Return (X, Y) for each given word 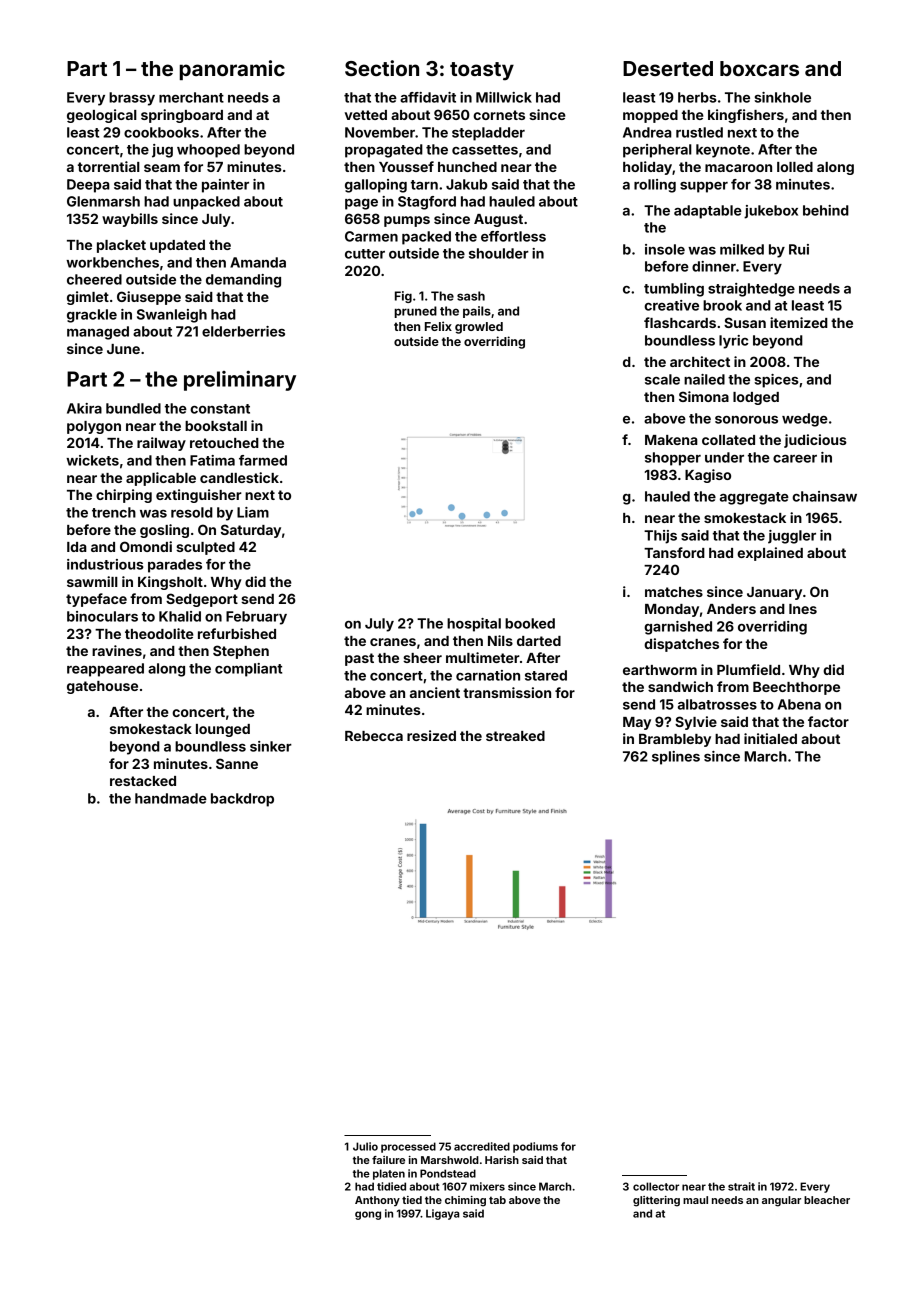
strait (741, 1186)
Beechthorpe (796, 688)
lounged (223, 730)
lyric (733, 342)
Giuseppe (149, 298)
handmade (171, 798)
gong (368, 1215)
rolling (655, 186)
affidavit (428, 97)
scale (662, 379)
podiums (535, 1147)
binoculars (102, 616)
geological (102, 116)
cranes (393, 642)
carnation (488, 675)
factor (828, 721)
